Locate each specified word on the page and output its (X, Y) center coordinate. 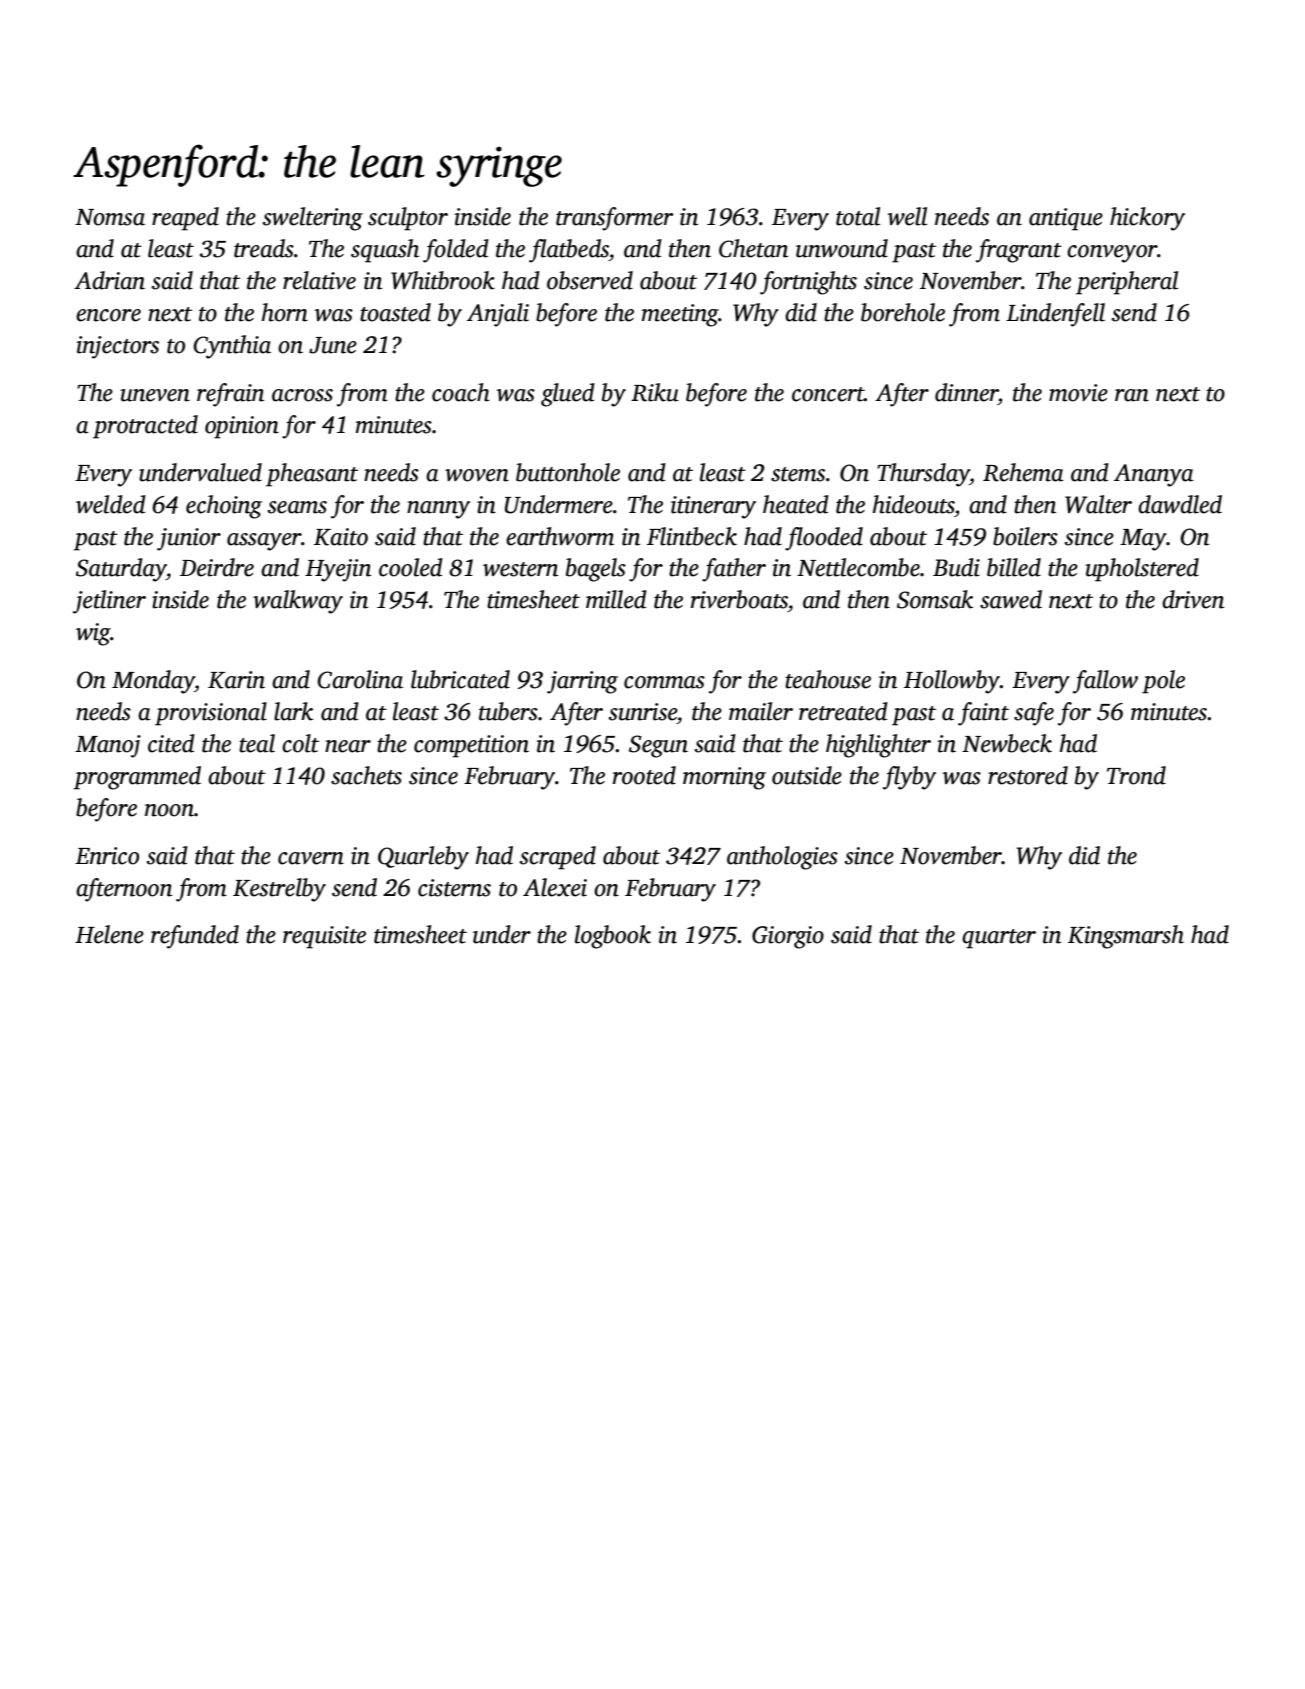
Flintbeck (692, 536)
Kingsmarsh (1126, 937)
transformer (614, 219)
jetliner (109, 602)
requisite (324, 937)
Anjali (498, 315)
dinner (966, 392)
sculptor (408, 219)
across (302, 395)
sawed (1011, 599)
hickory (1147, 219)
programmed (137, 778)
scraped (558, 858)
